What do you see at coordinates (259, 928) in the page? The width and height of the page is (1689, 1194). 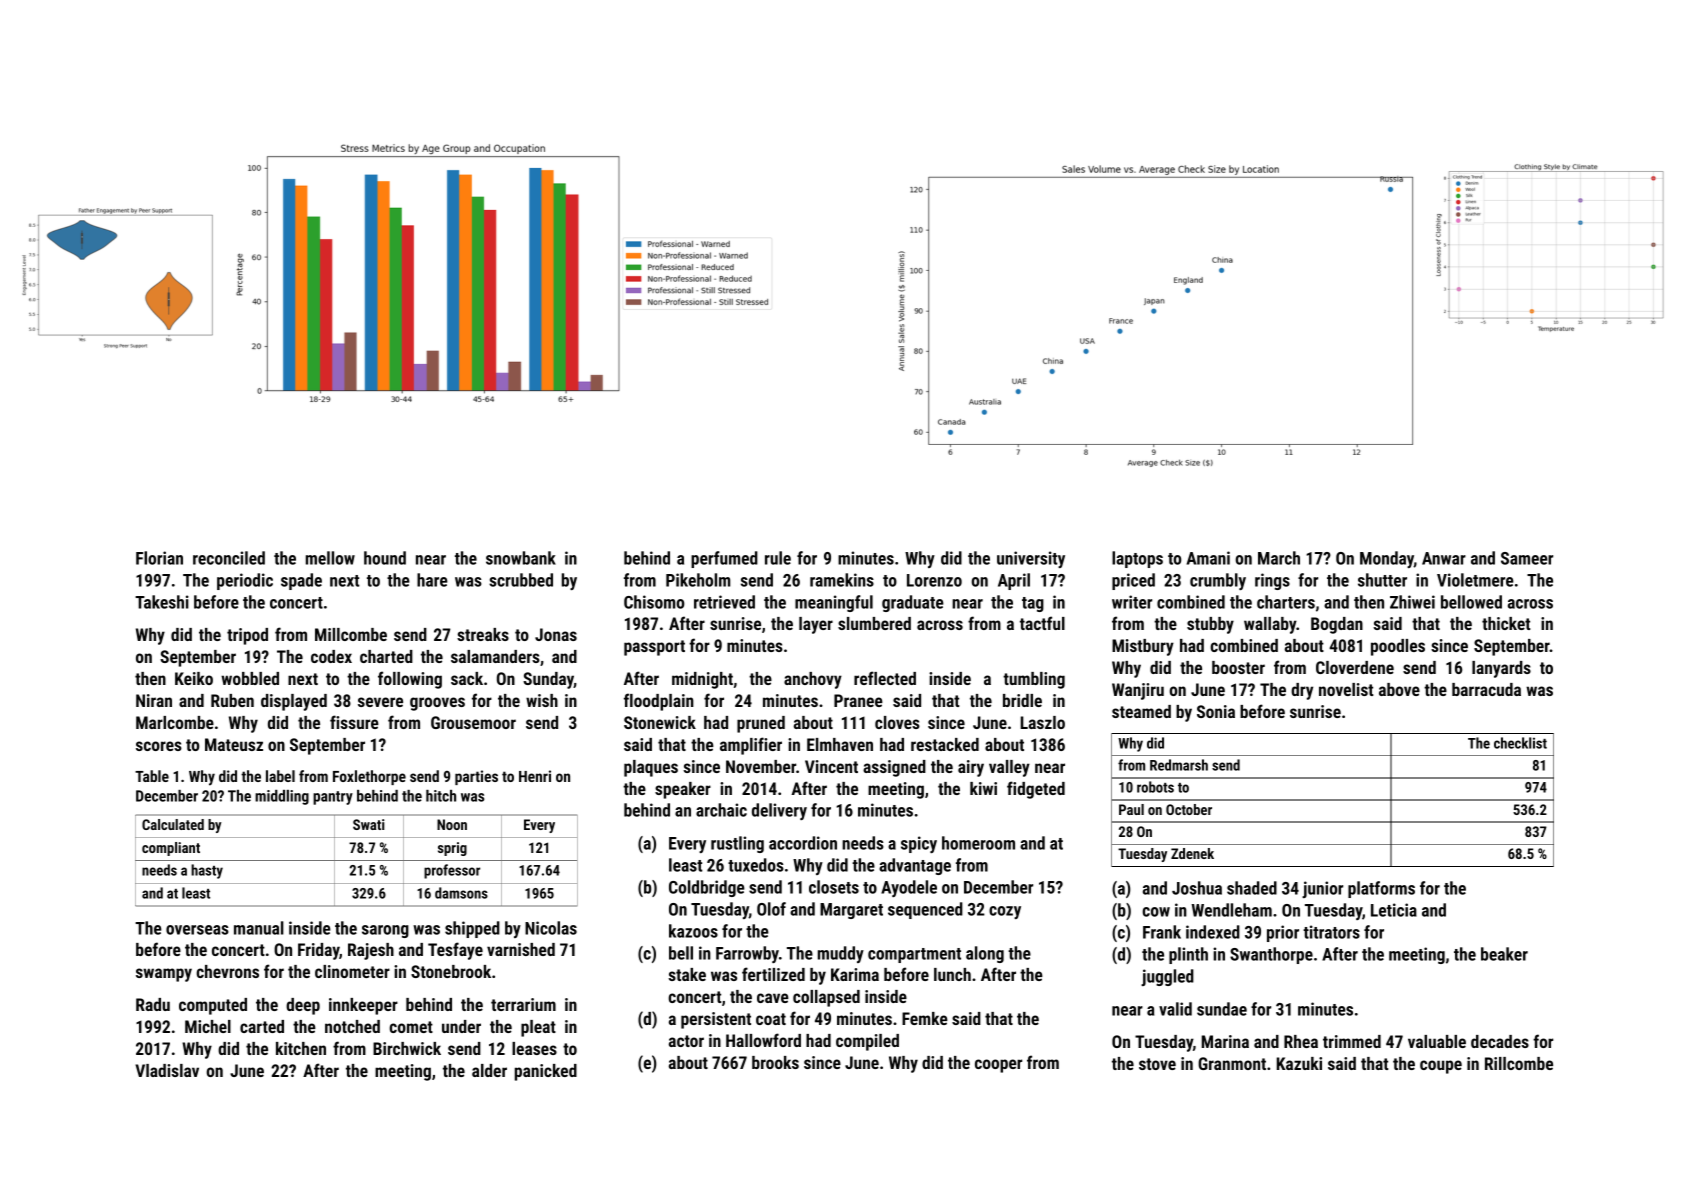 I see `manual` at bounding box center [259, 928].
